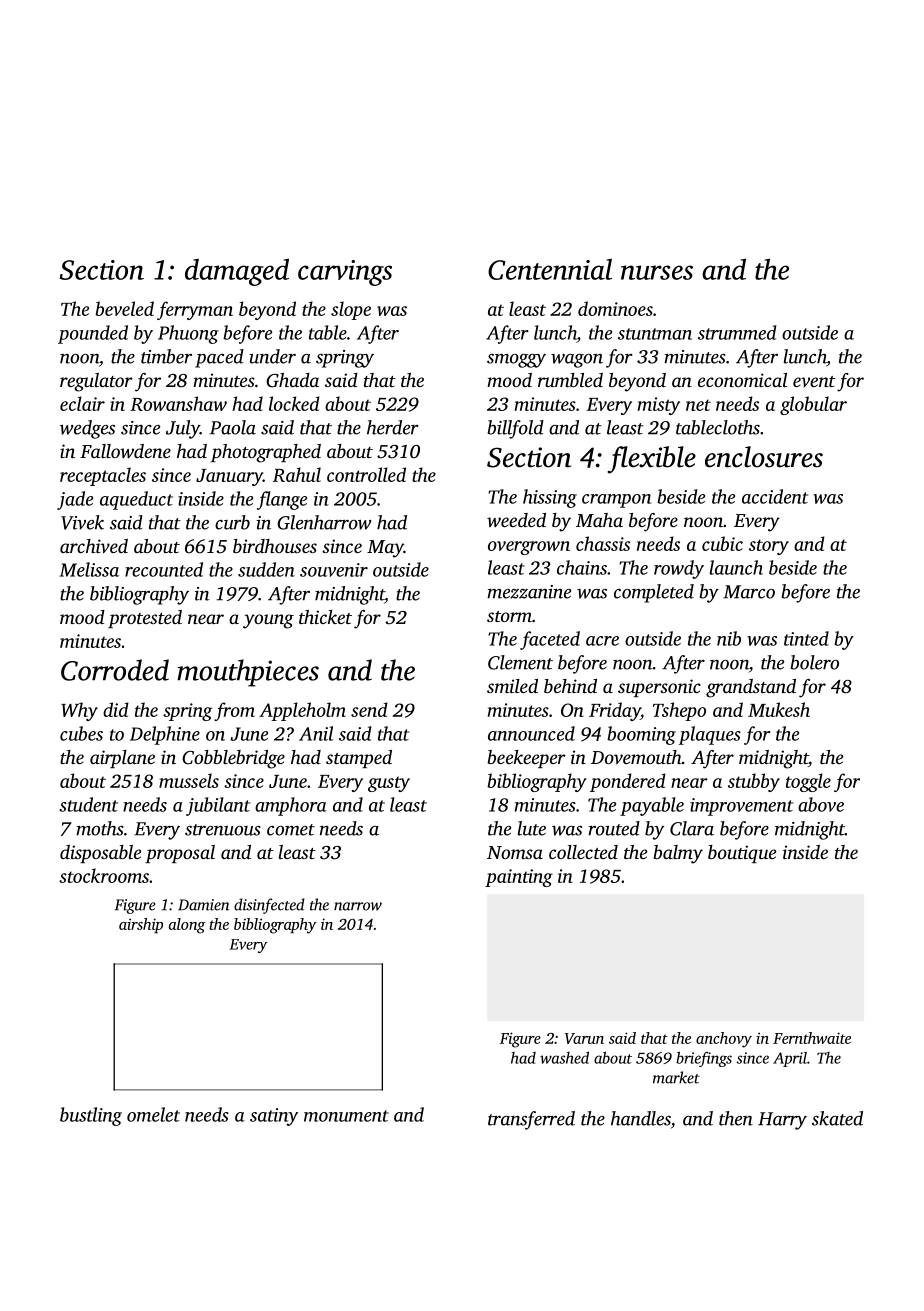 This image has width=924, height=1311. What do you see at coordinates (218, 806) in the image?
I see `jubilant` at bounding box center [218, 806].
